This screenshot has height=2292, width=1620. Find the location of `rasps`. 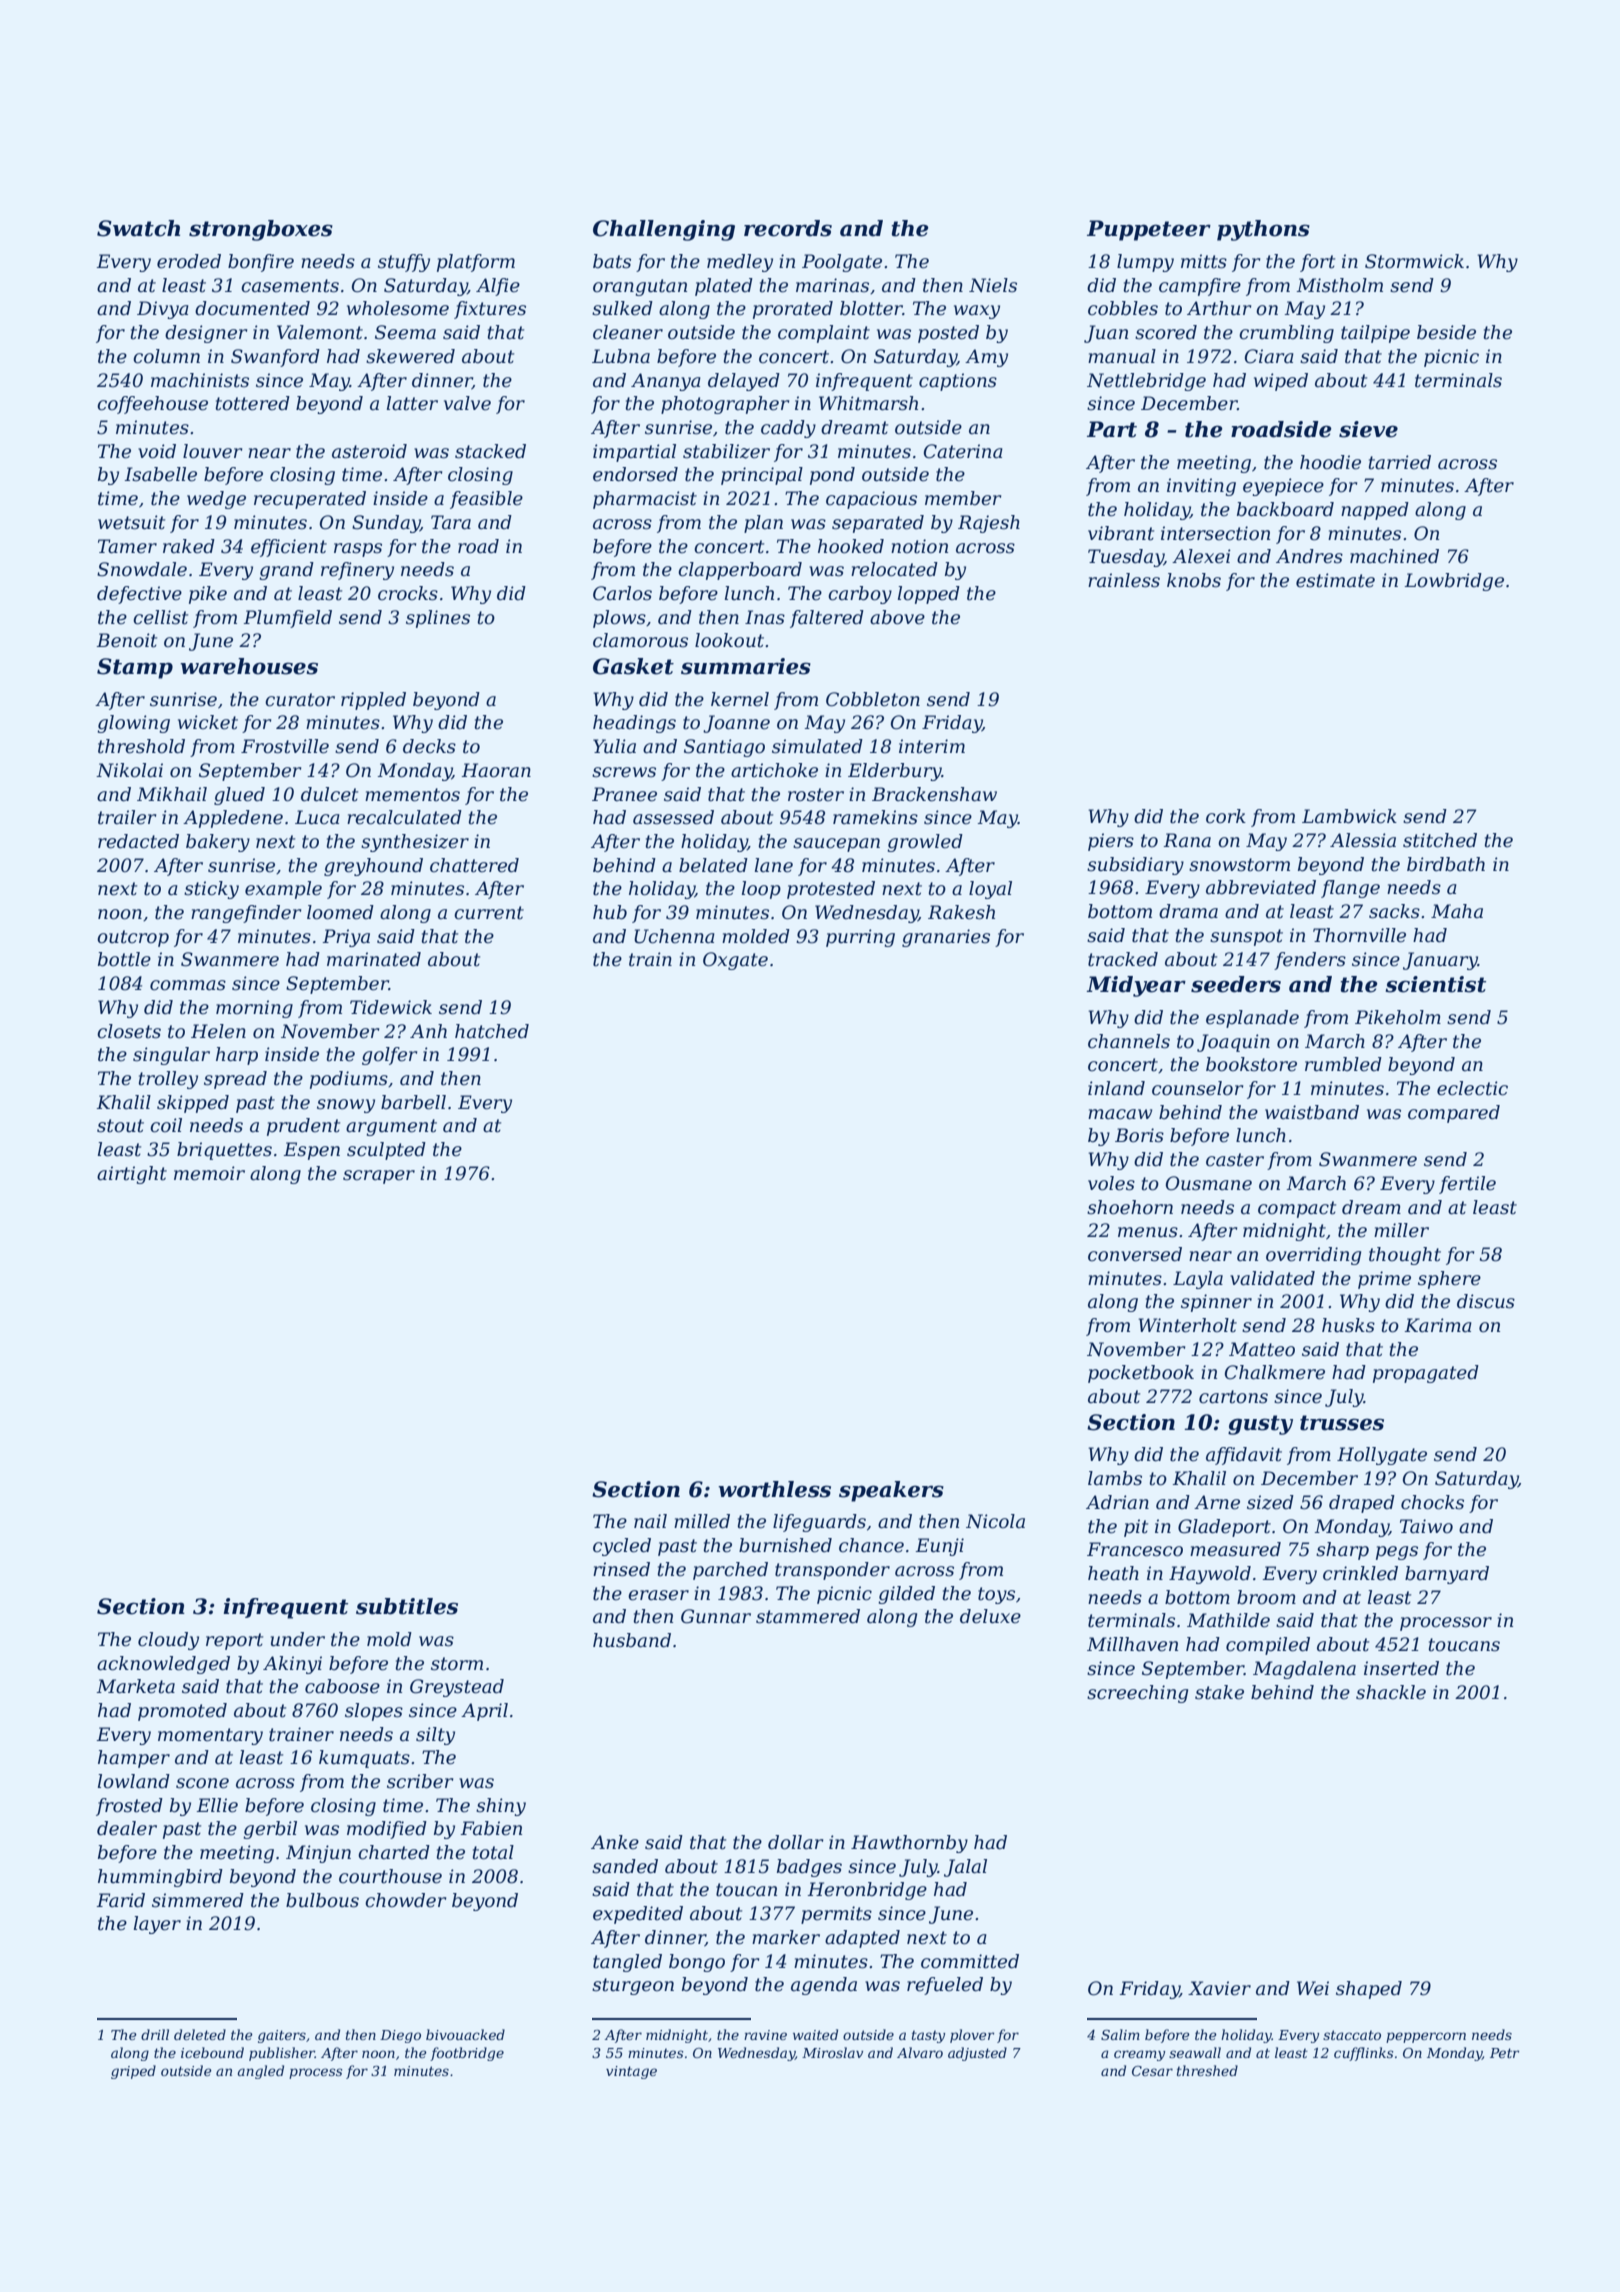

rasps is located at coordinates (358, 550).
